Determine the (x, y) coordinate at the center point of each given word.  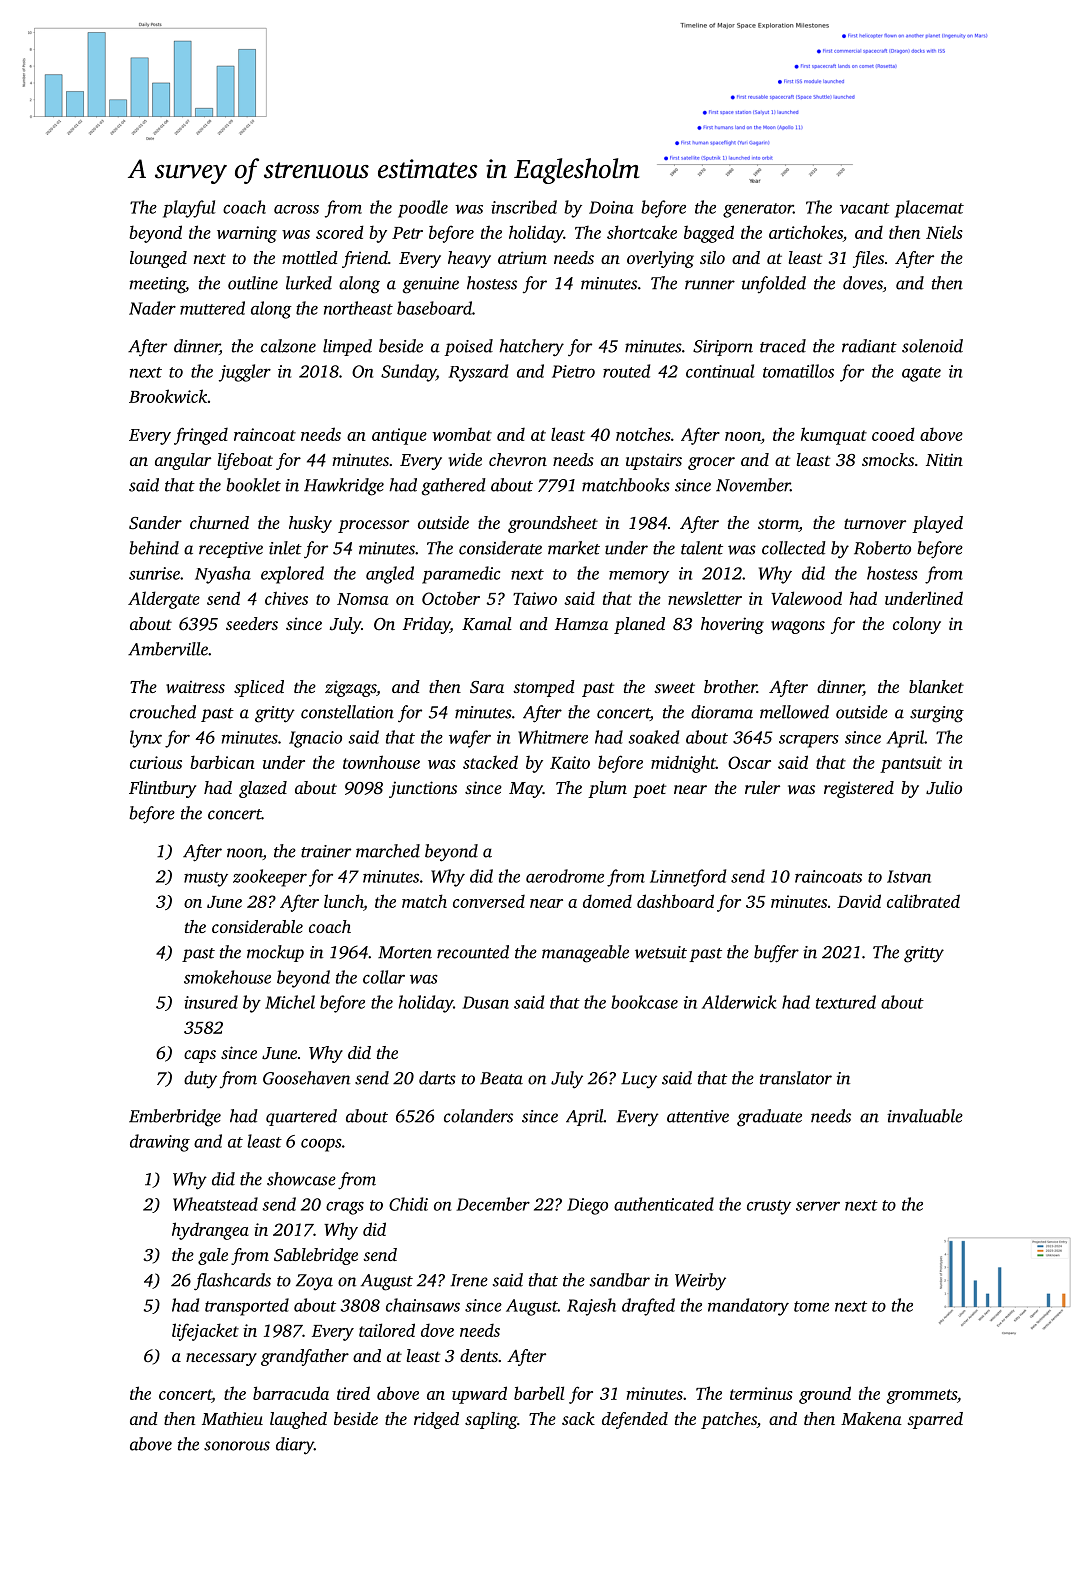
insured (211, 1002)
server (818, 1206)
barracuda (291, 1393)
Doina (611, 207)
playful (189, 209)
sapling (491, 1420)
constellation (347, 712)
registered (859, 789)
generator (758, 210)
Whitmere (553, 737)
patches (729, 1420)
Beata (501, 1078)
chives (286, 598)
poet (649, 791)
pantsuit (911, 764)
